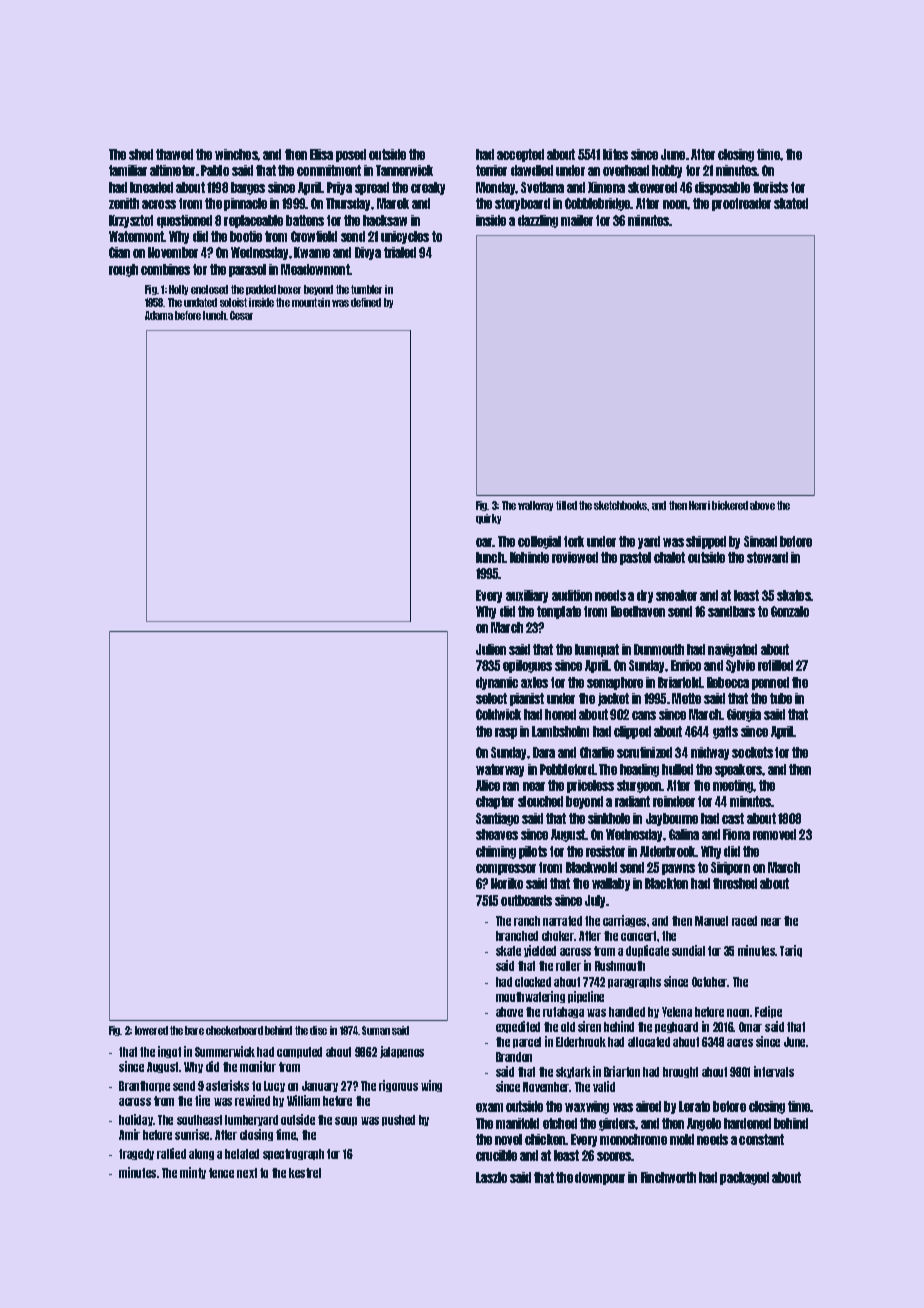 This page has height=1308, width=924. I want to click on lowered, so click(151, 1030).
